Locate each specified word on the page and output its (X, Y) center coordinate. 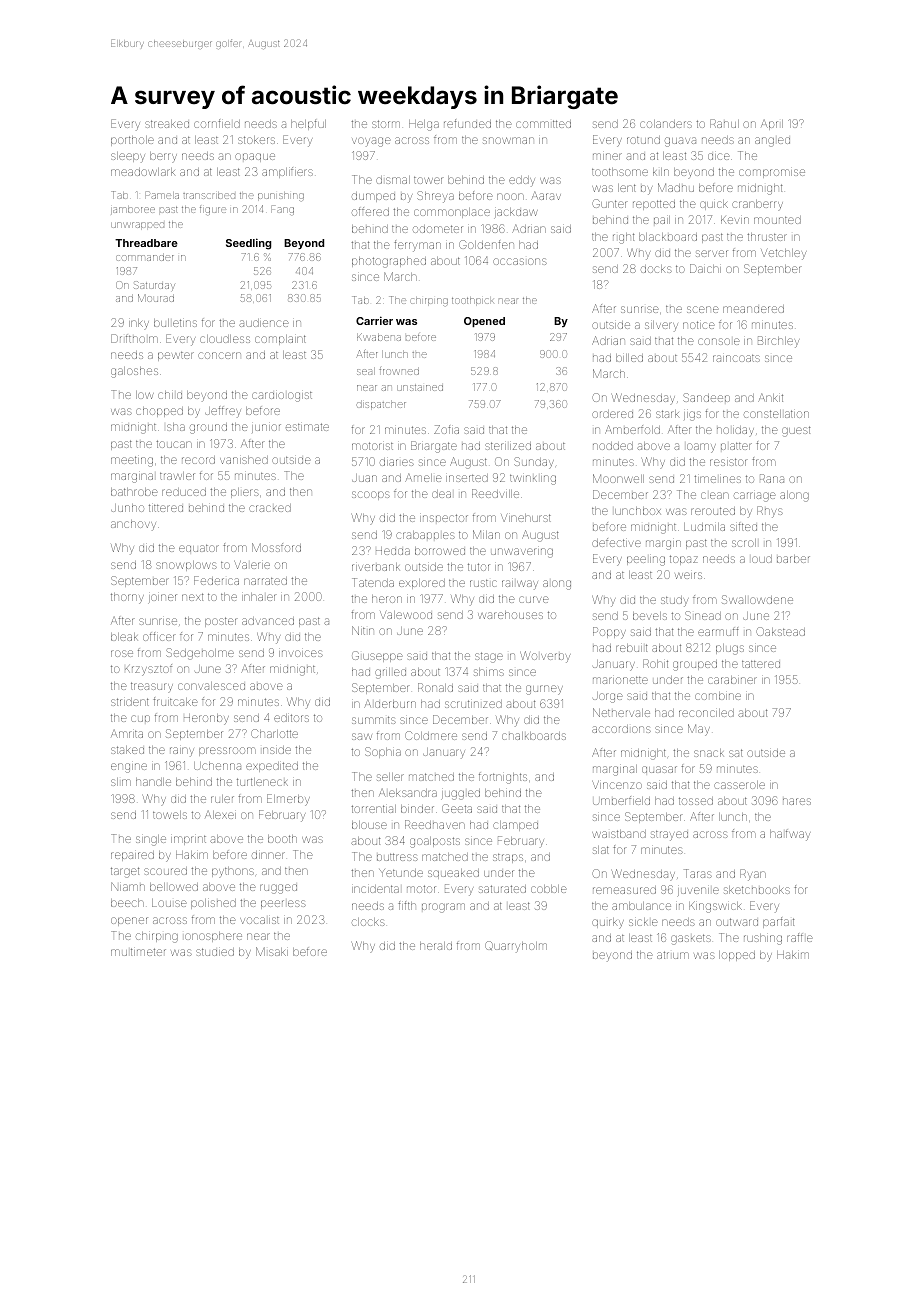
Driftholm (134, 338)
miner (607, 156)
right (623, 238)
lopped (737, 956)
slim (121, 782)
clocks (368, 922)
